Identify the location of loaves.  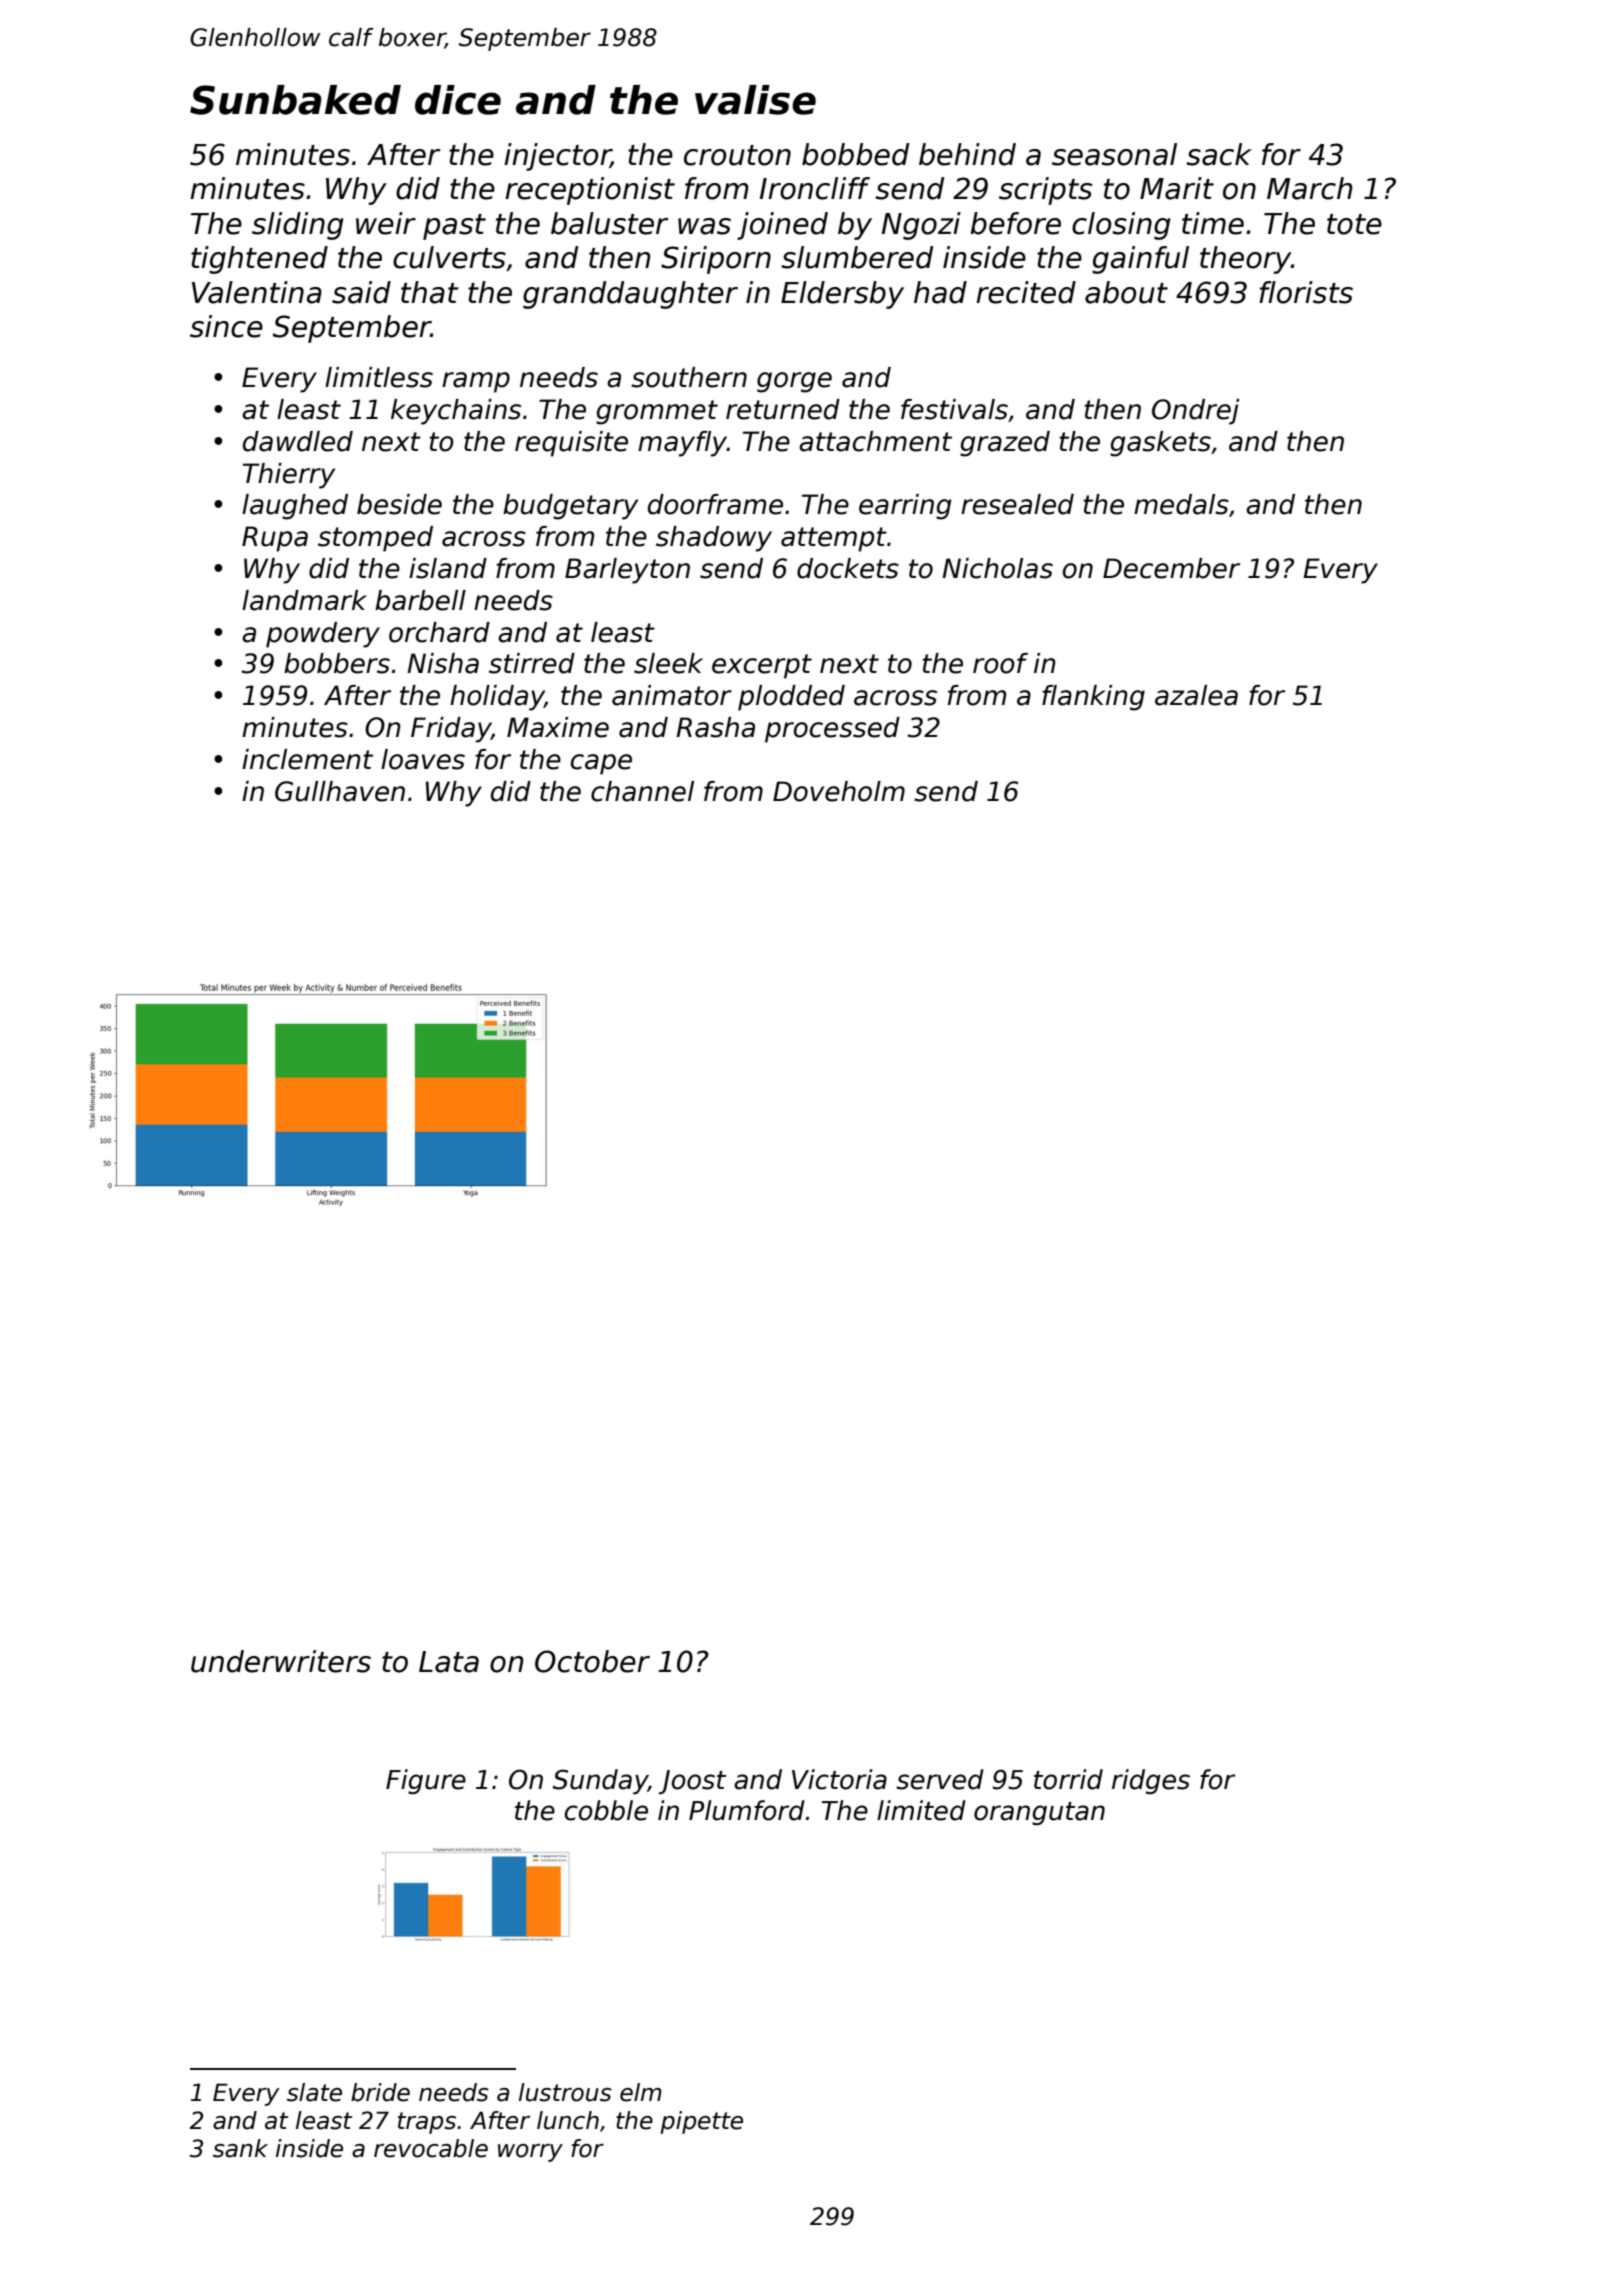
(423, 759).
